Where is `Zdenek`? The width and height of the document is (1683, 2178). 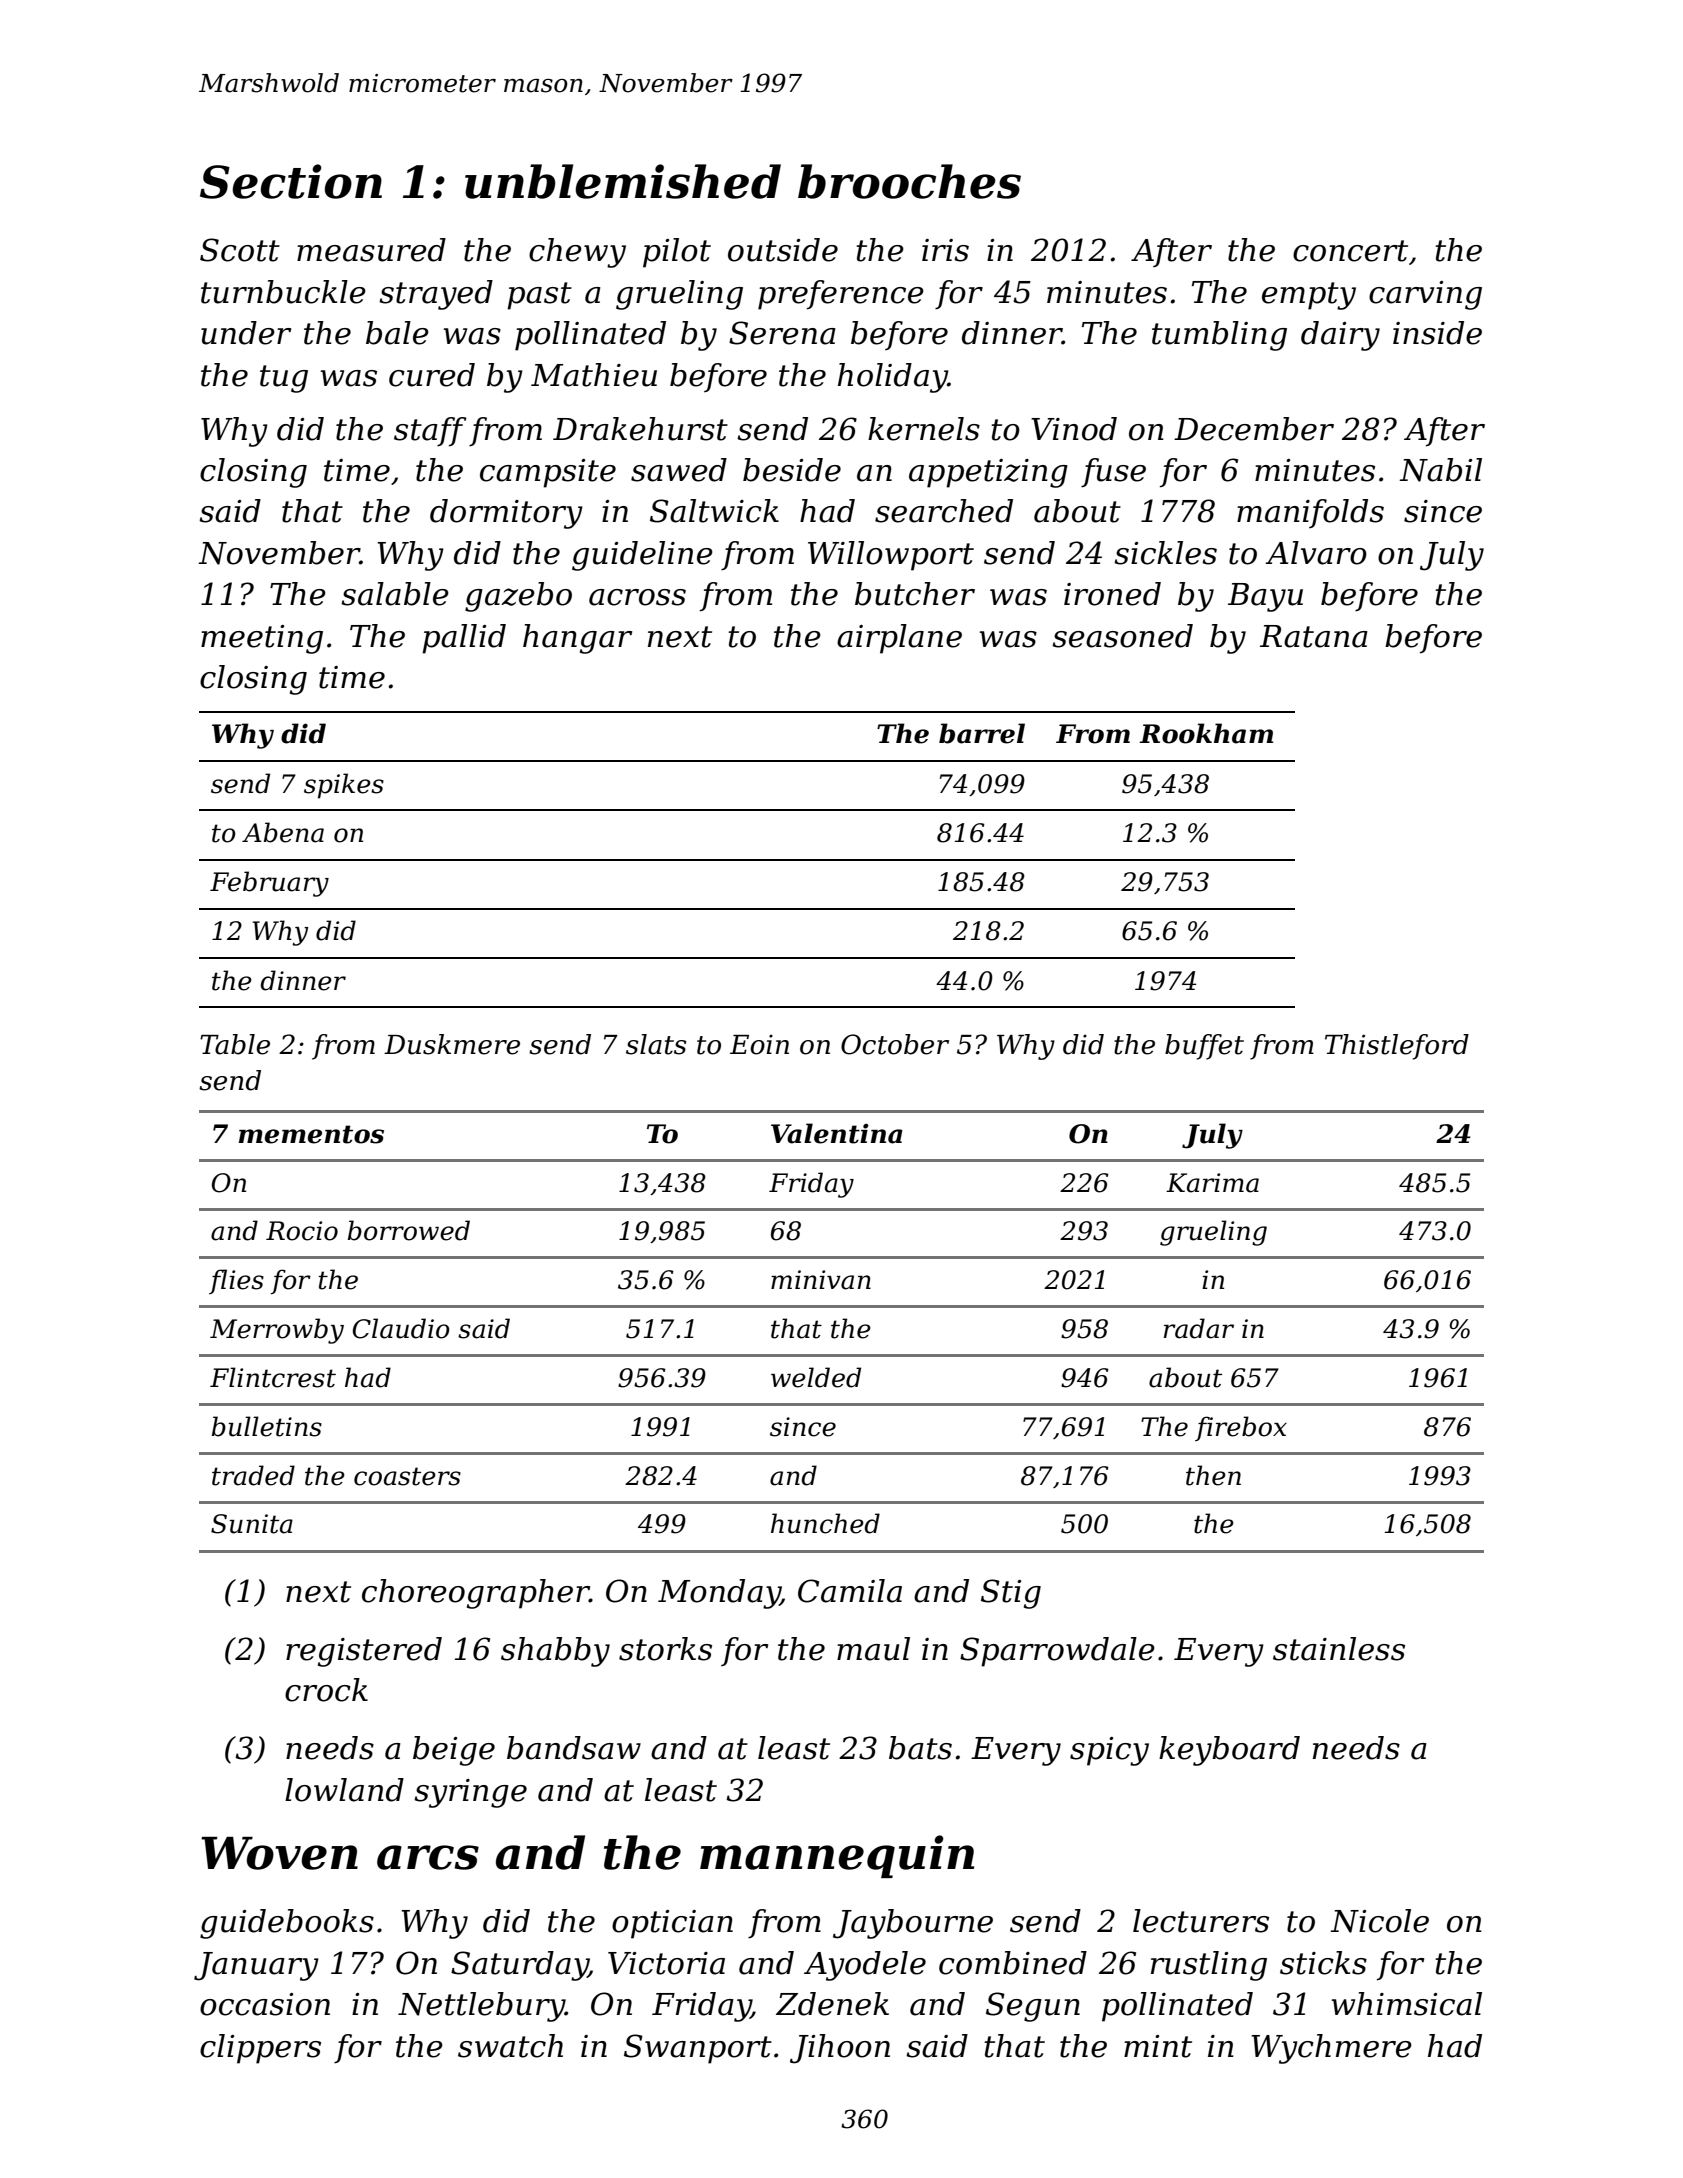
Zdenek is located at coordinates (832, 2004).
